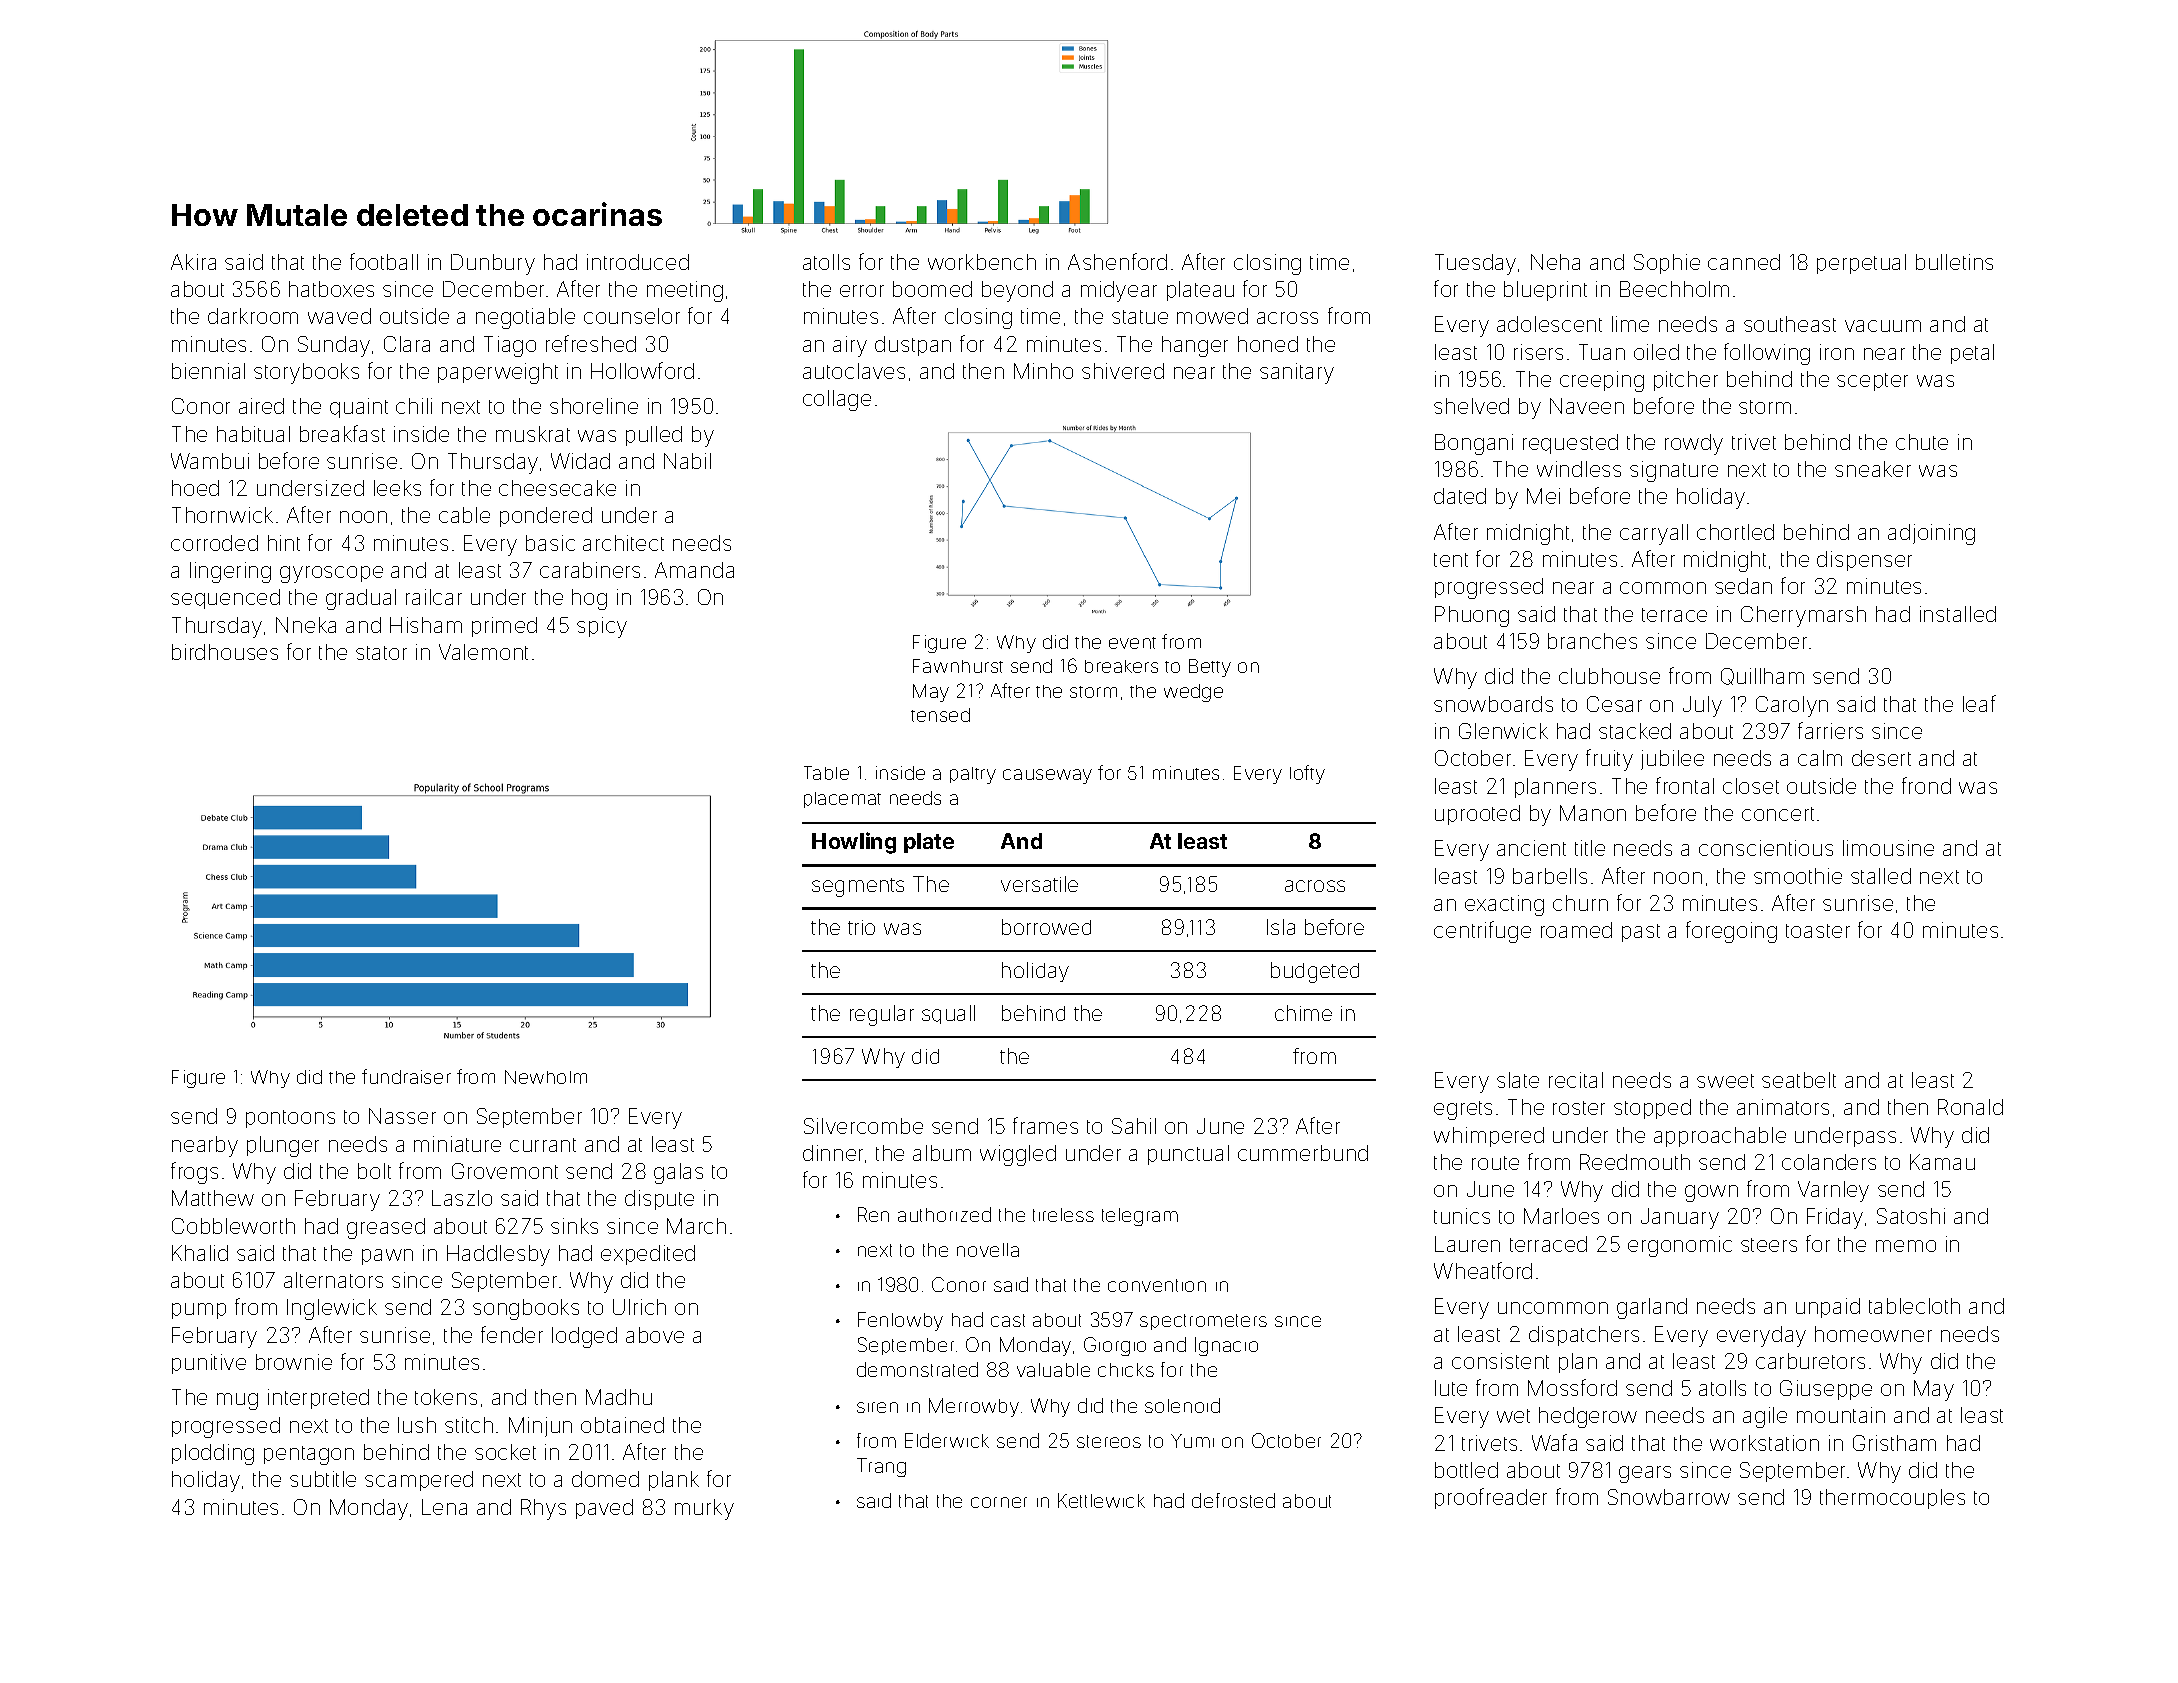 The height and width of the page is (1683, 2178). I want to click on collage, so click(837, 400).
